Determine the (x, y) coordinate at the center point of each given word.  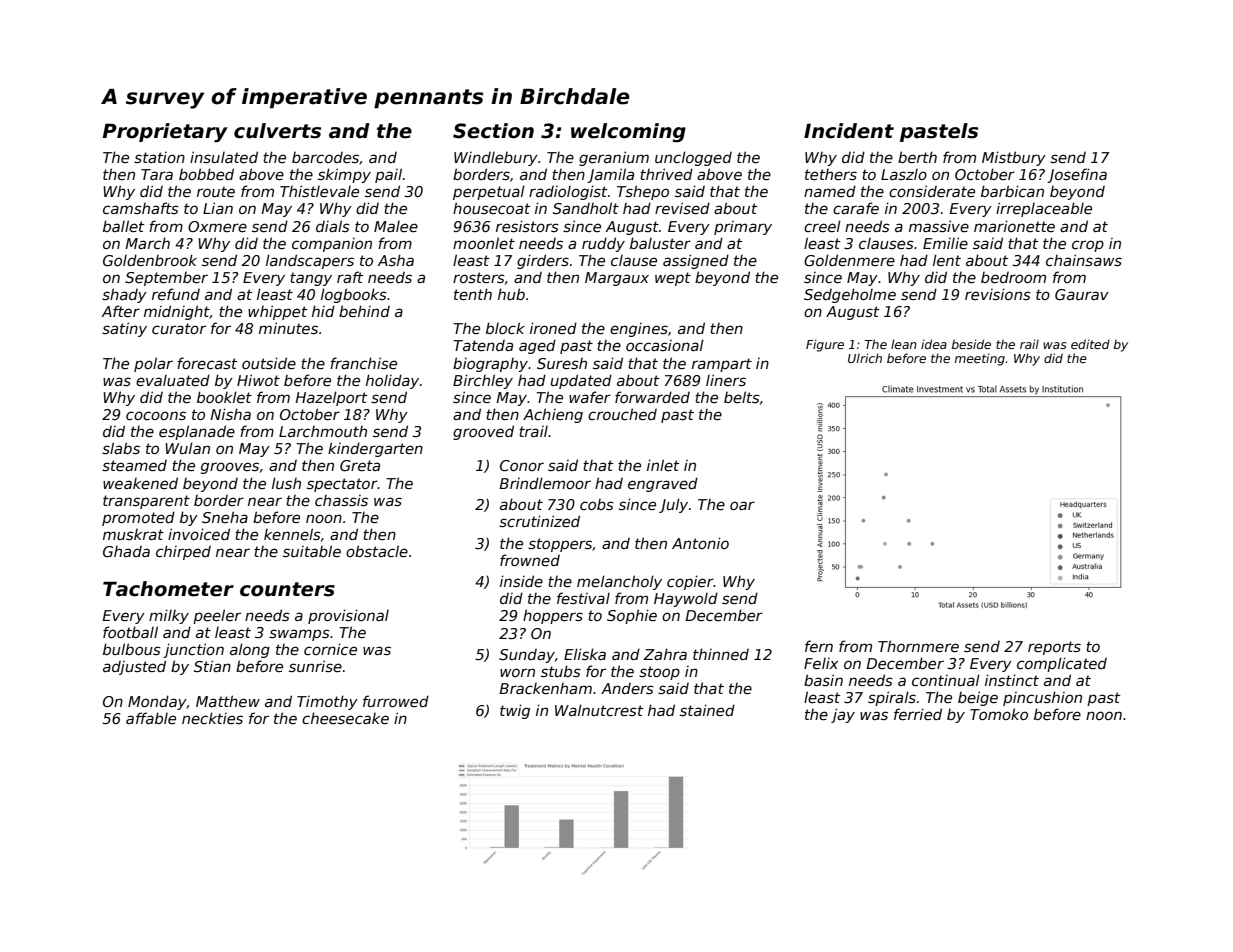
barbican (1012, 191)
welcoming (628, 133)
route (216, 191)
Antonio (700, 543)
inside (521, 581)
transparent (146, 502)
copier (690, 582)
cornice (330, 649)
